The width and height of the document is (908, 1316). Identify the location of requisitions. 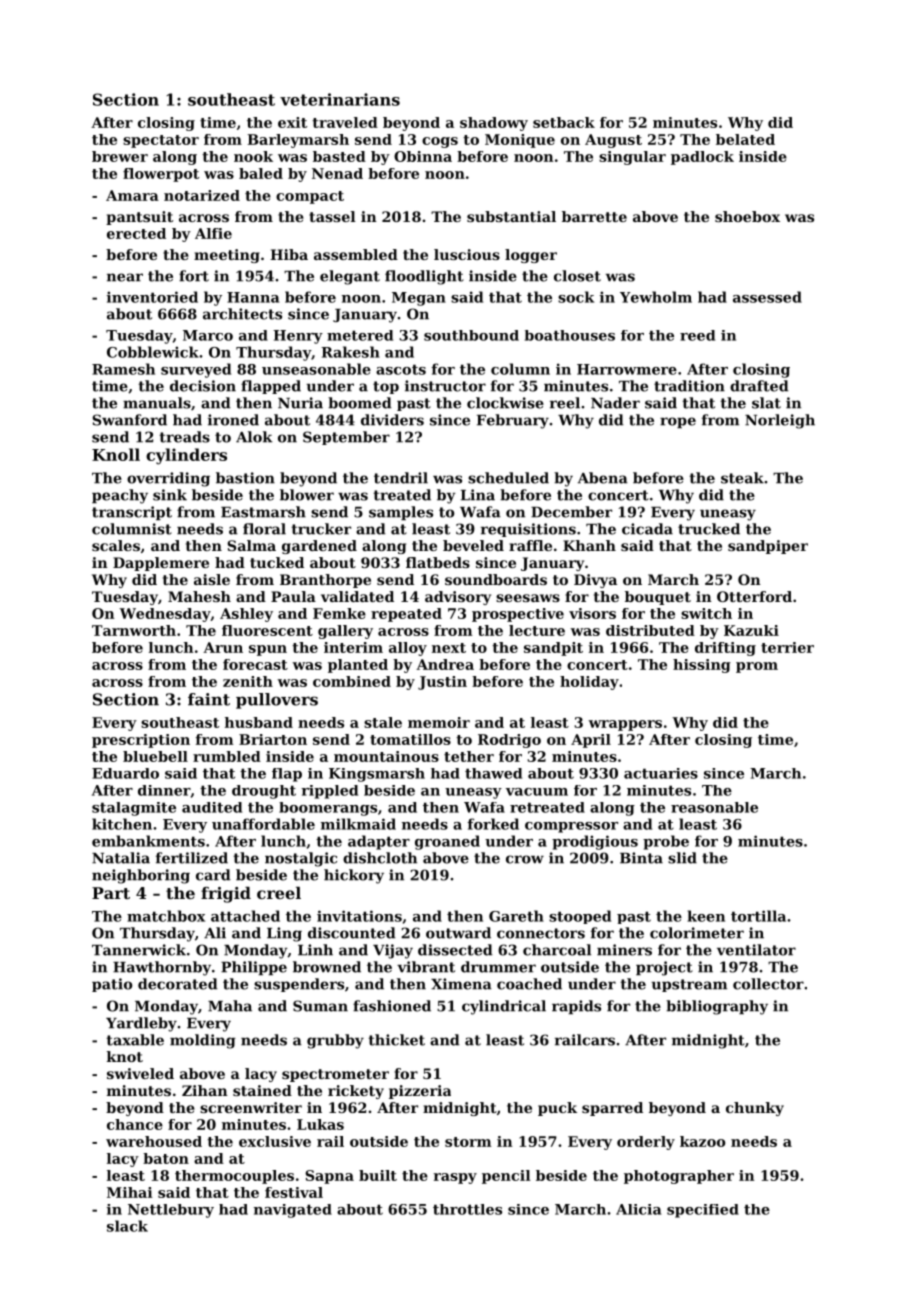
(528, 530).
